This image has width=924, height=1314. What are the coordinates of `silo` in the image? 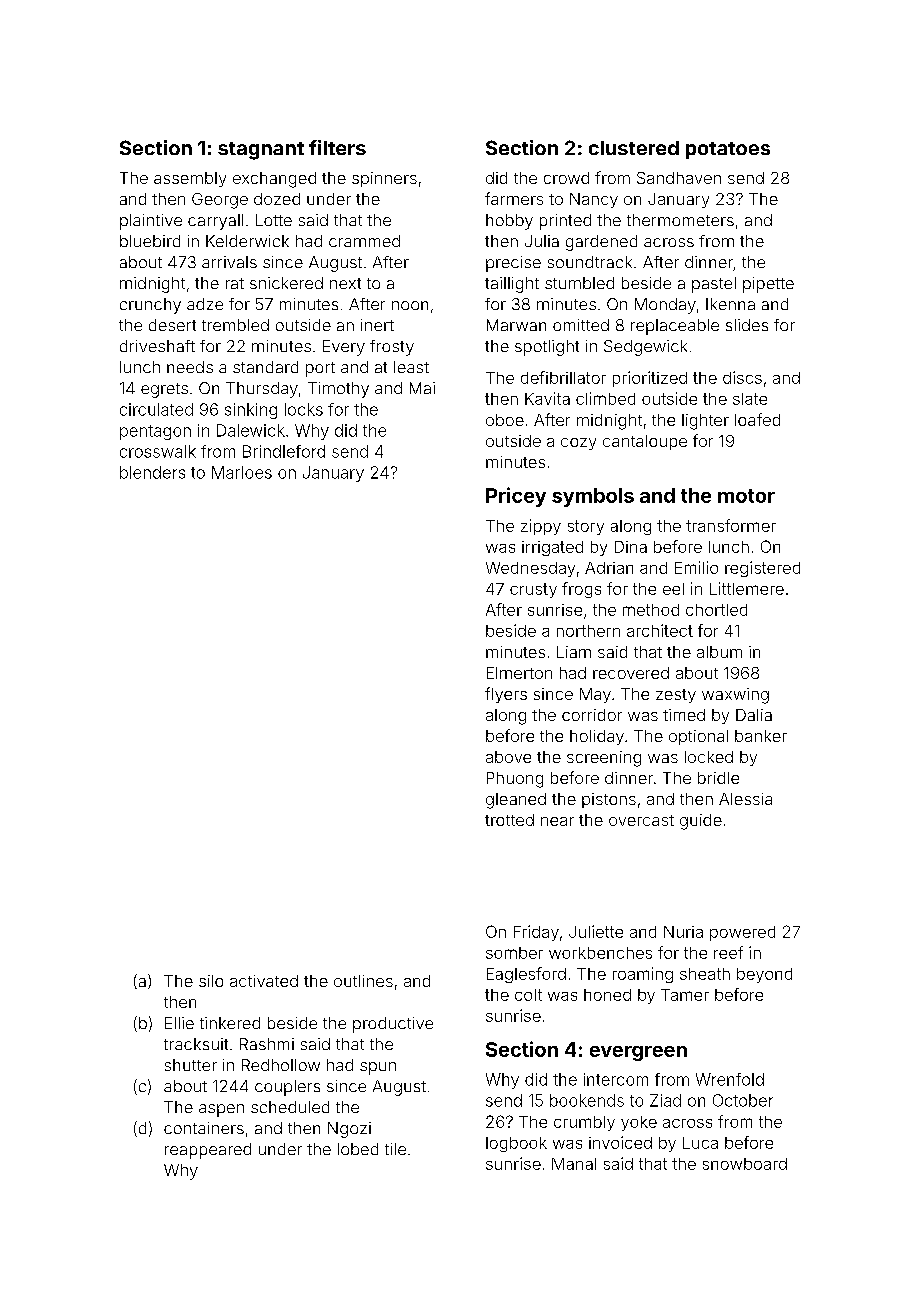 It's located at (211, 981).
